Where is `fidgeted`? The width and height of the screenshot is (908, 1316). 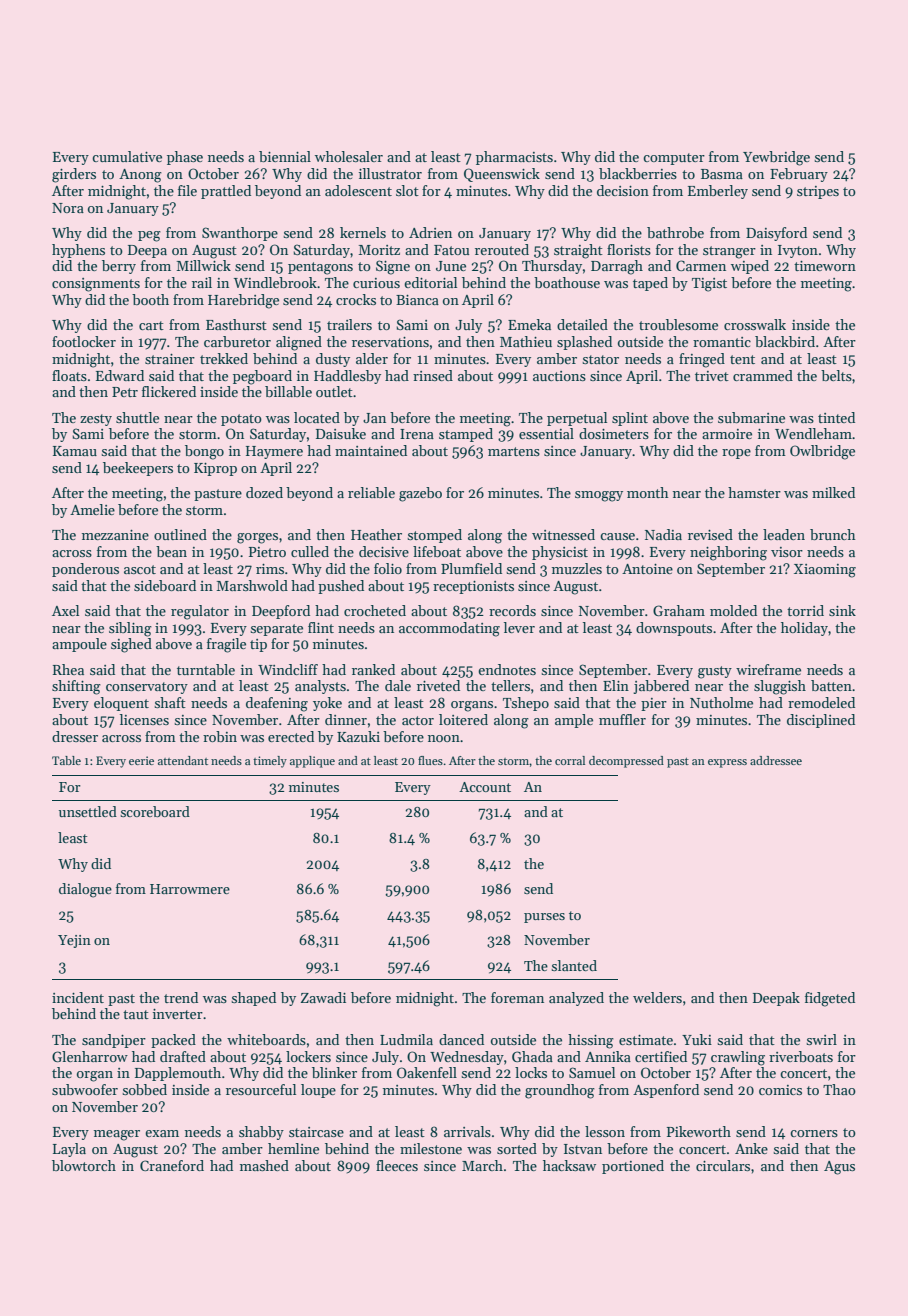
fidgeted is located at coordinates (830, 999).
